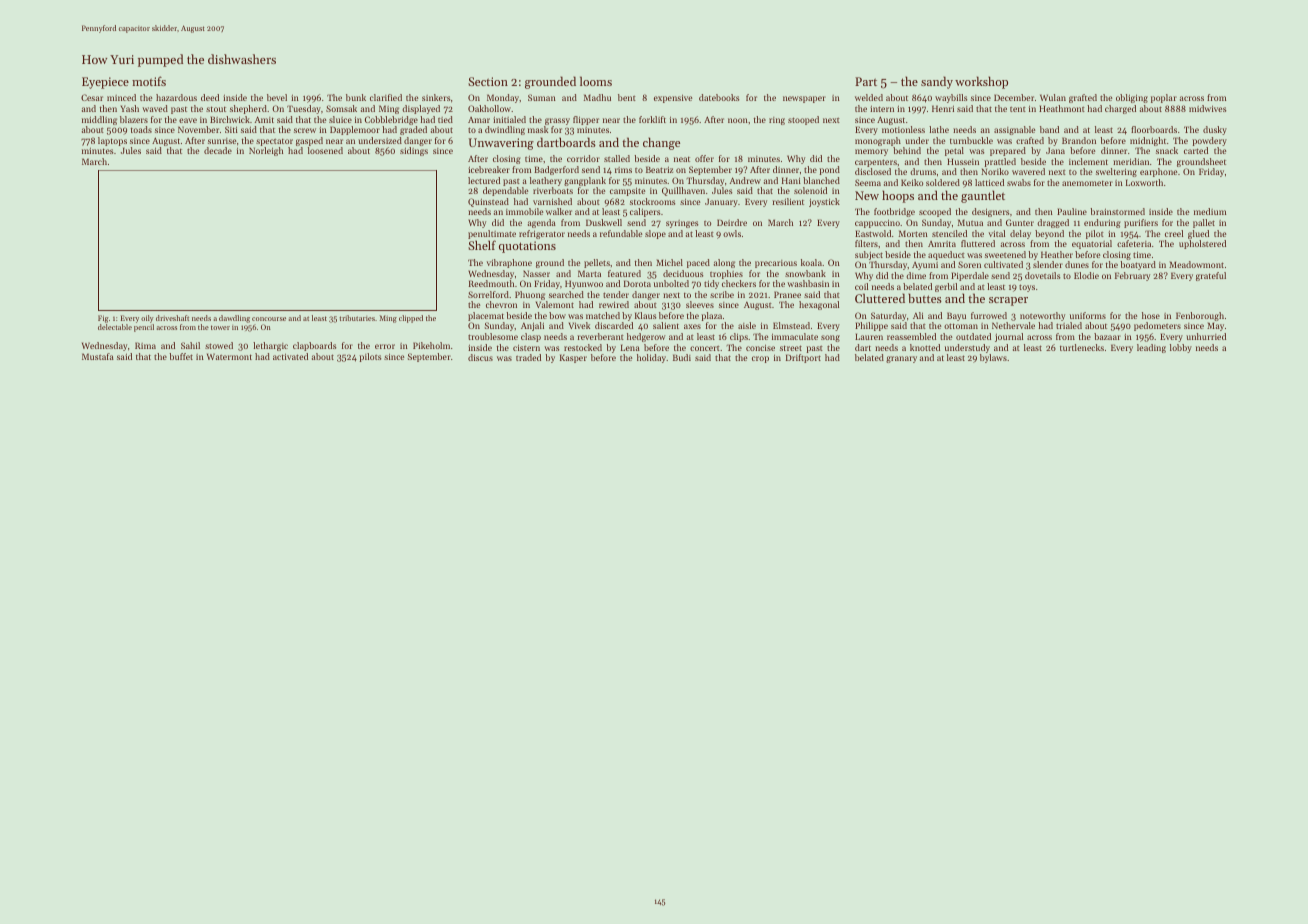  I want to click on crop, so click(760, 359).
